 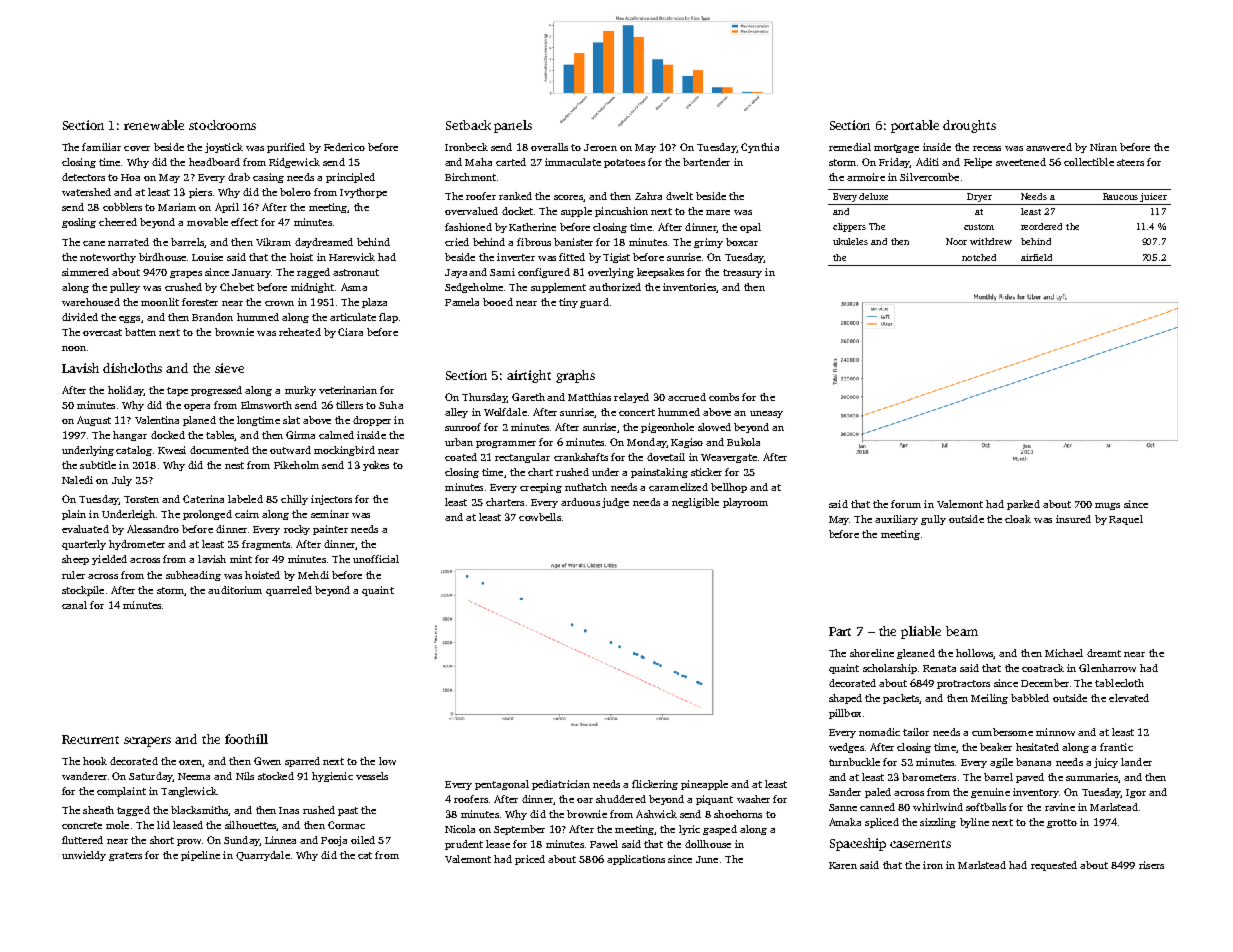 What do you see at coordinates (840, 631) in the screenshot?
I see `Part` at bounding box center [840, 631].
